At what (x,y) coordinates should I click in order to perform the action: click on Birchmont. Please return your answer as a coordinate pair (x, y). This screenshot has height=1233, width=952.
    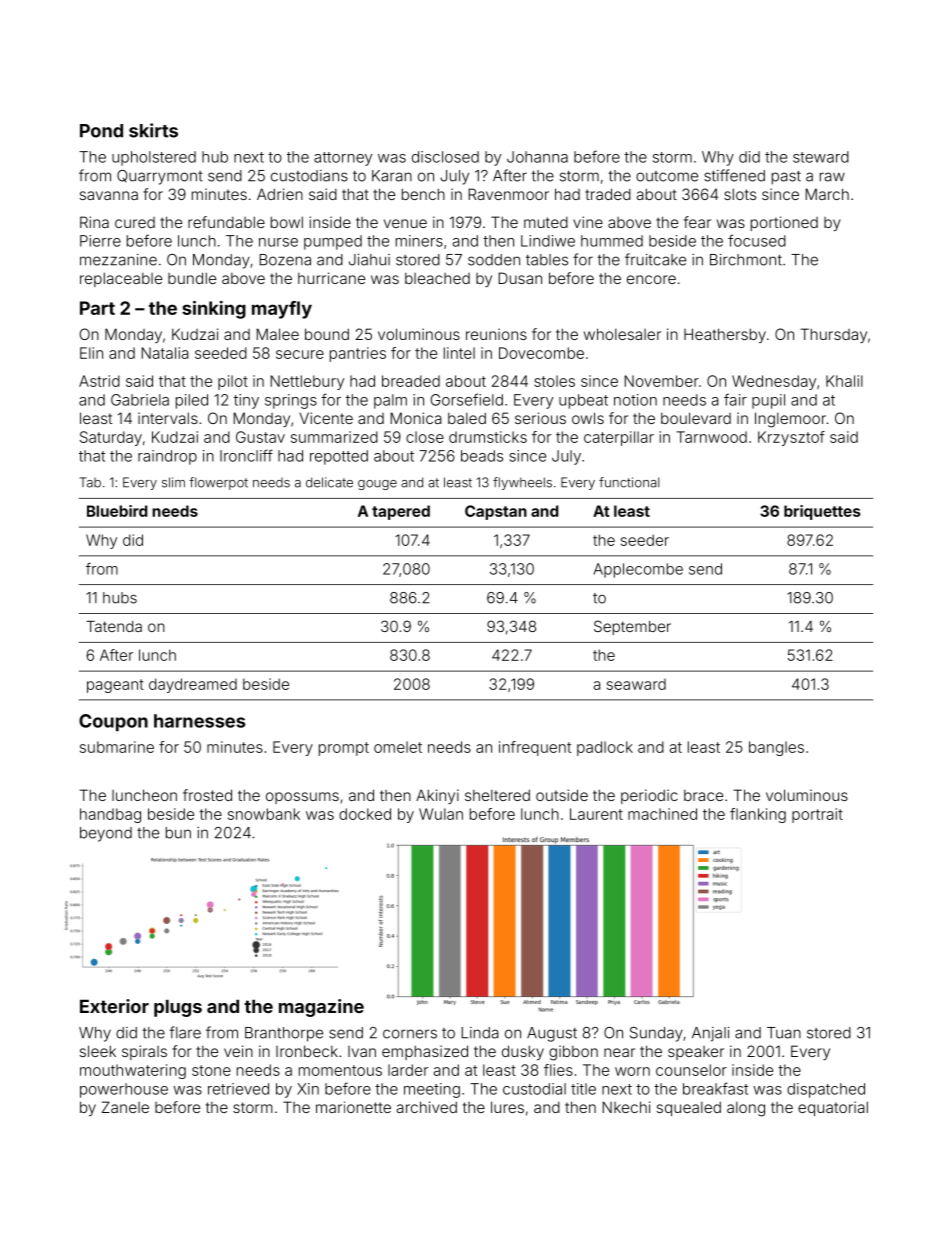
    Looking at the image, I should click on (746, 260).
